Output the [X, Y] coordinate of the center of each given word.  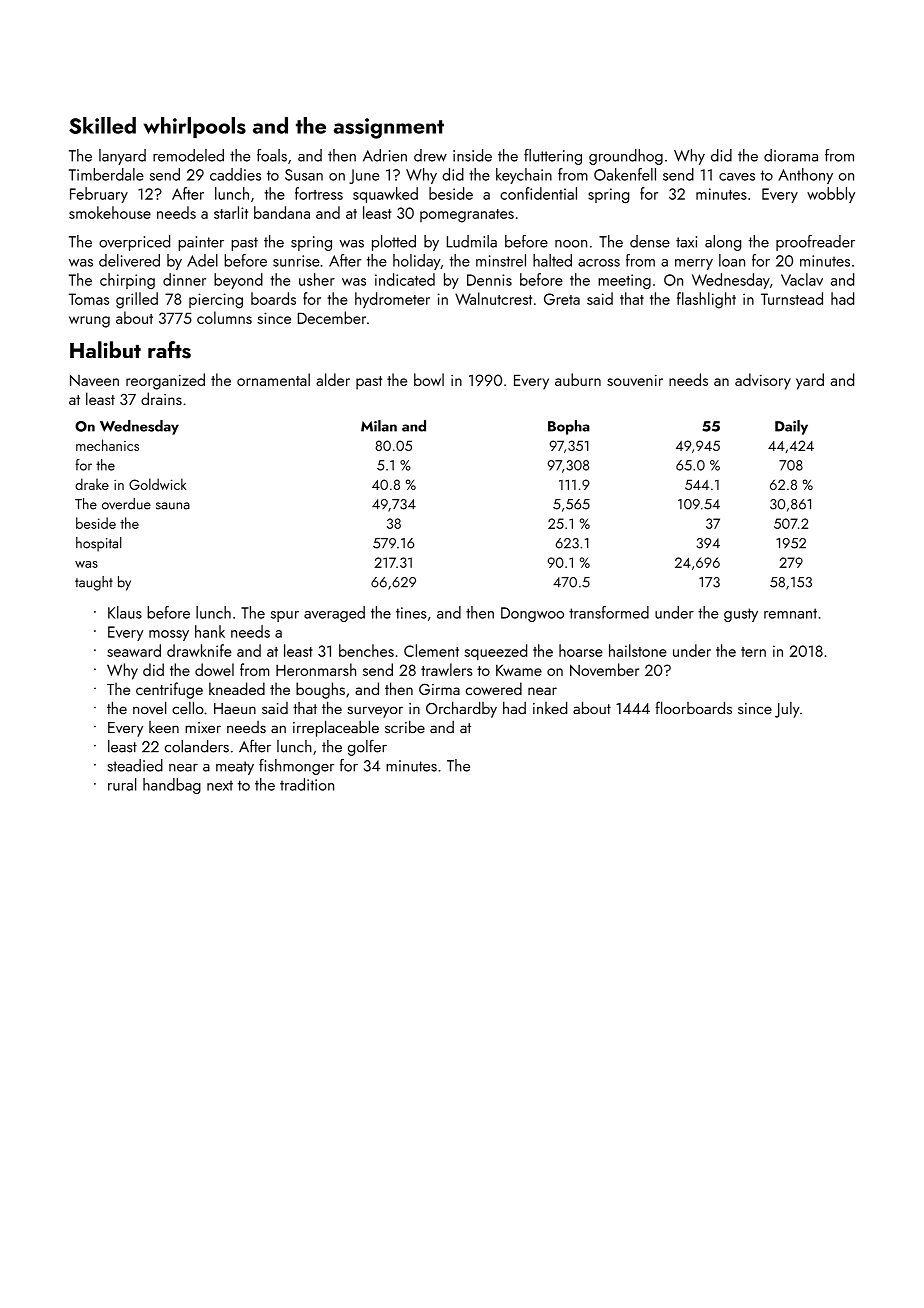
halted [552, 260]
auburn [578, 379]
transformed [609, 612]
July [787, 710]
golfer [367, 747]
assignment [389, 128]
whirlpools [194, 127]
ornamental [273, 379]
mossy [169, 635]
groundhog [626, 157]
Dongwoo [532, 614]
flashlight [706, 300]
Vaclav [802, 279]
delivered [129, 260]
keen [164, 727]
